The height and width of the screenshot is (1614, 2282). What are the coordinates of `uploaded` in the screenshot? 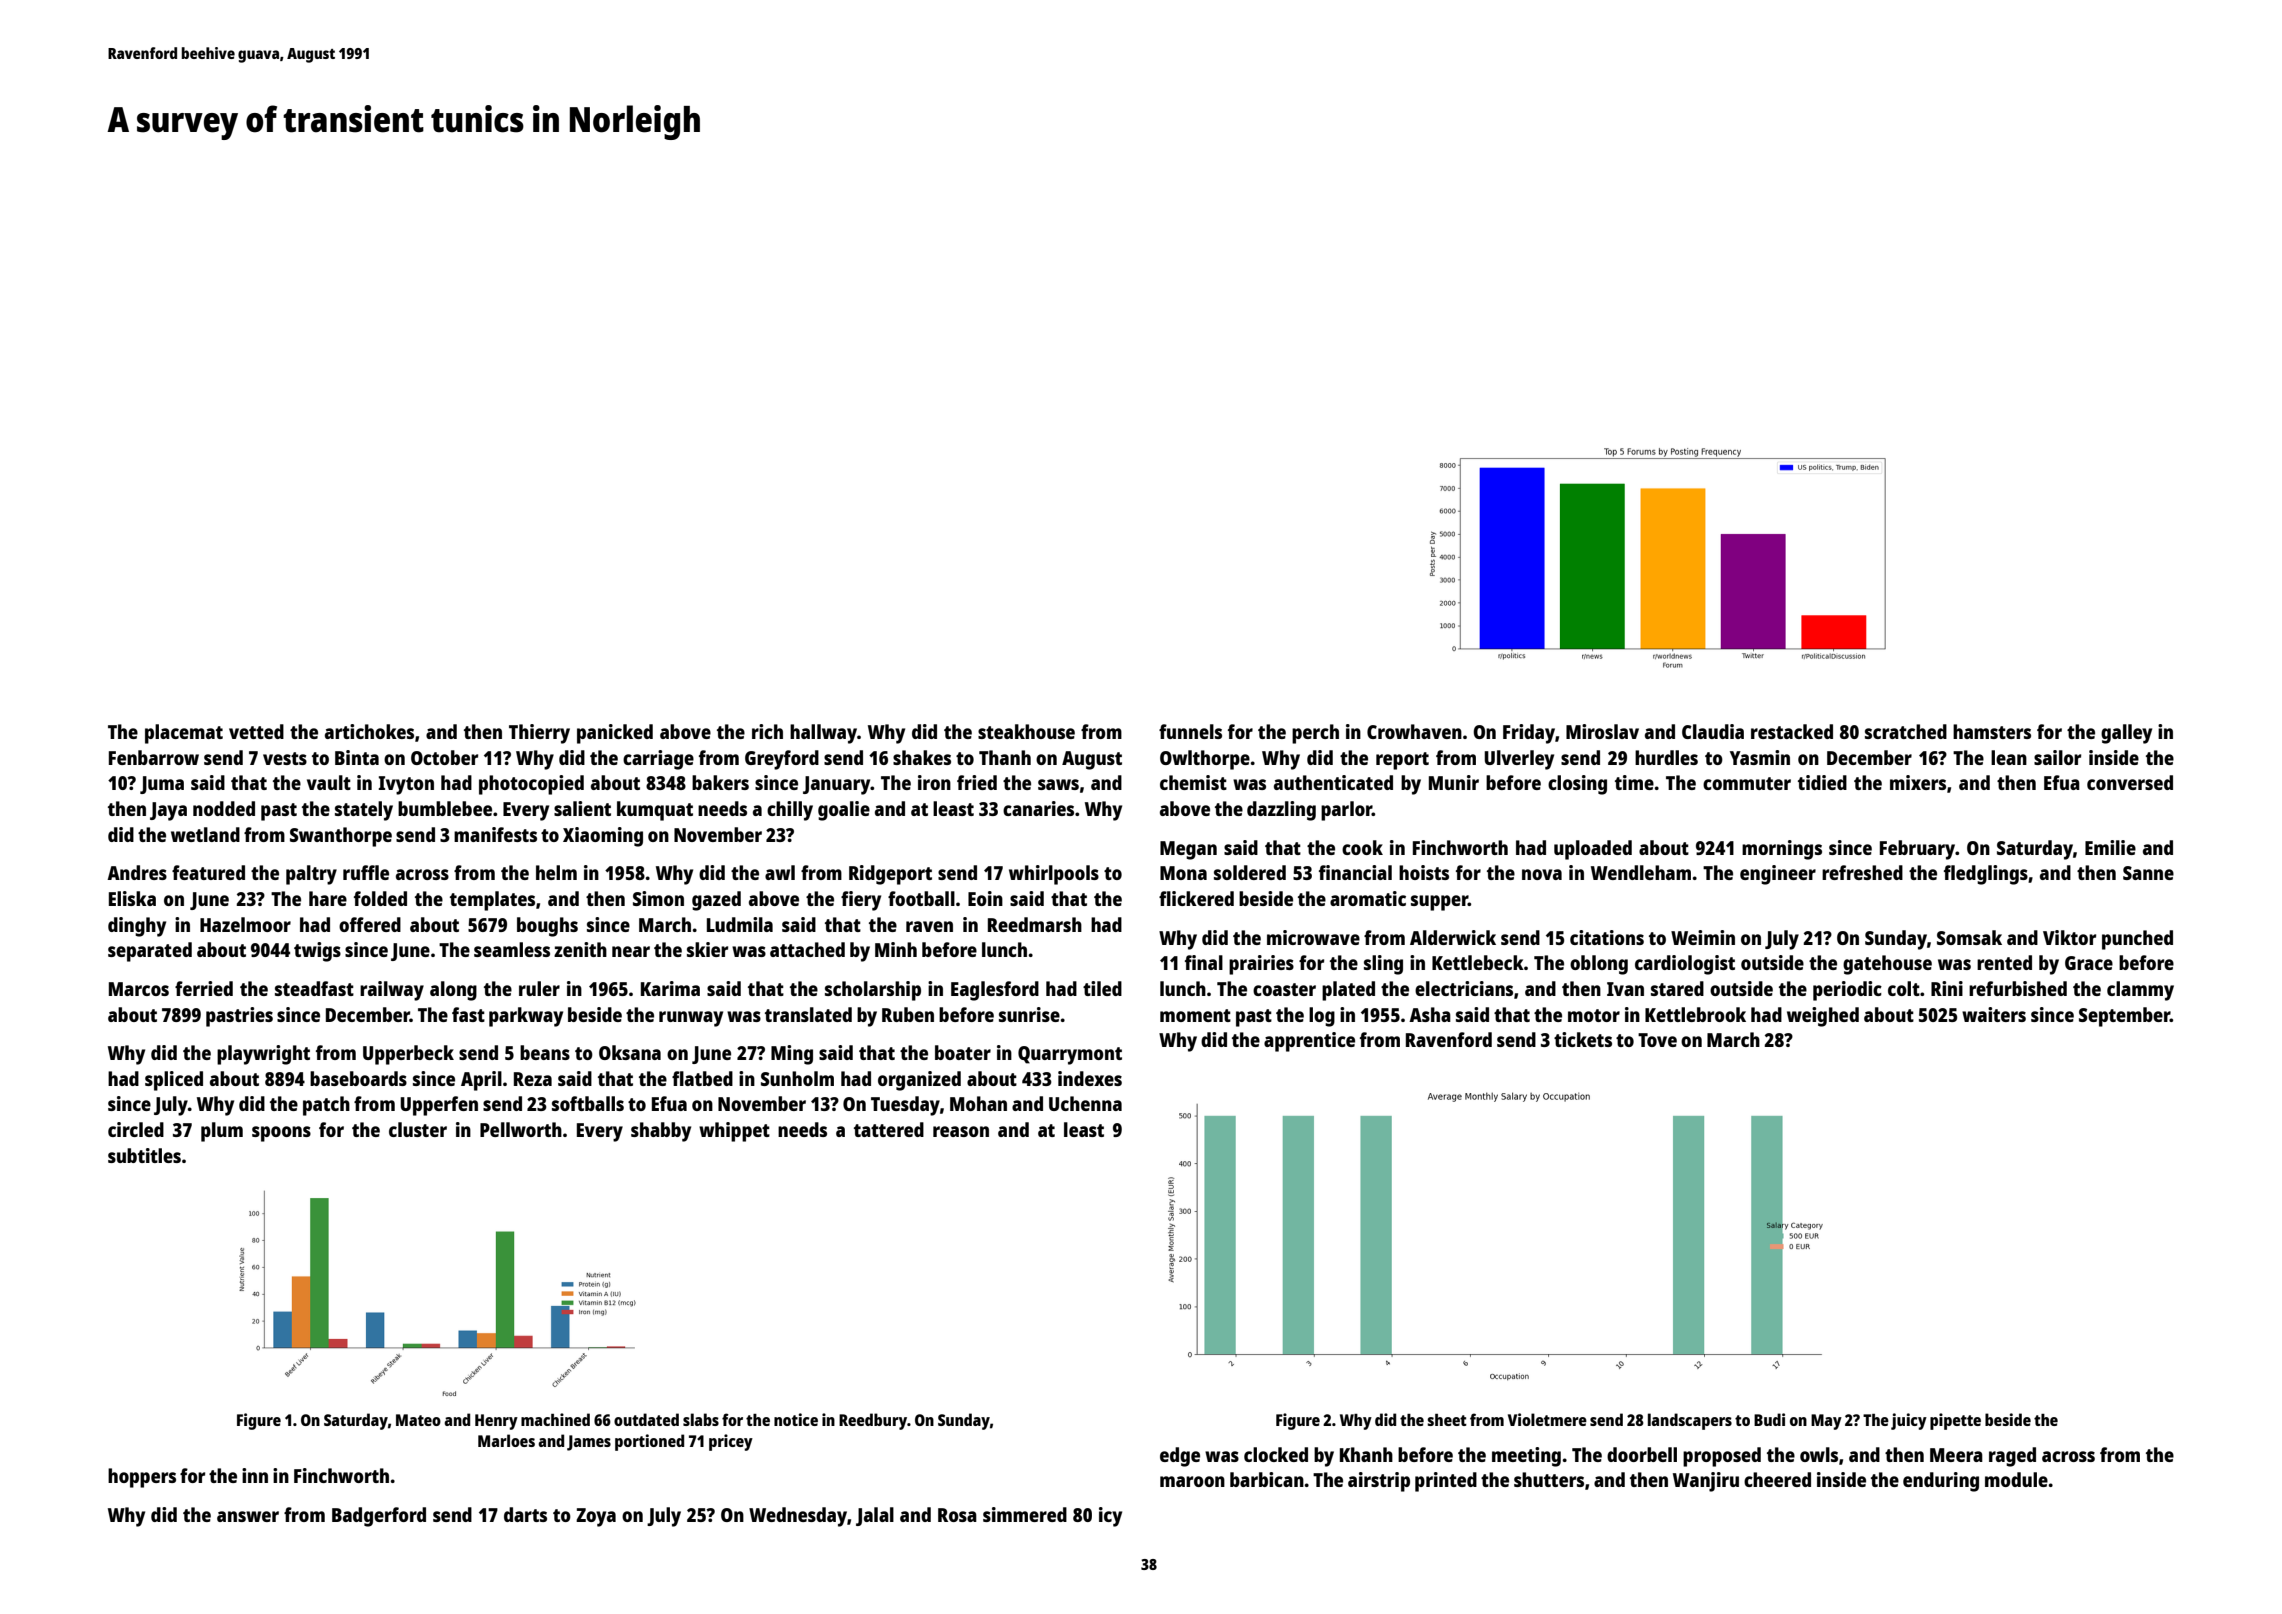 It's located at (1593, 850).
